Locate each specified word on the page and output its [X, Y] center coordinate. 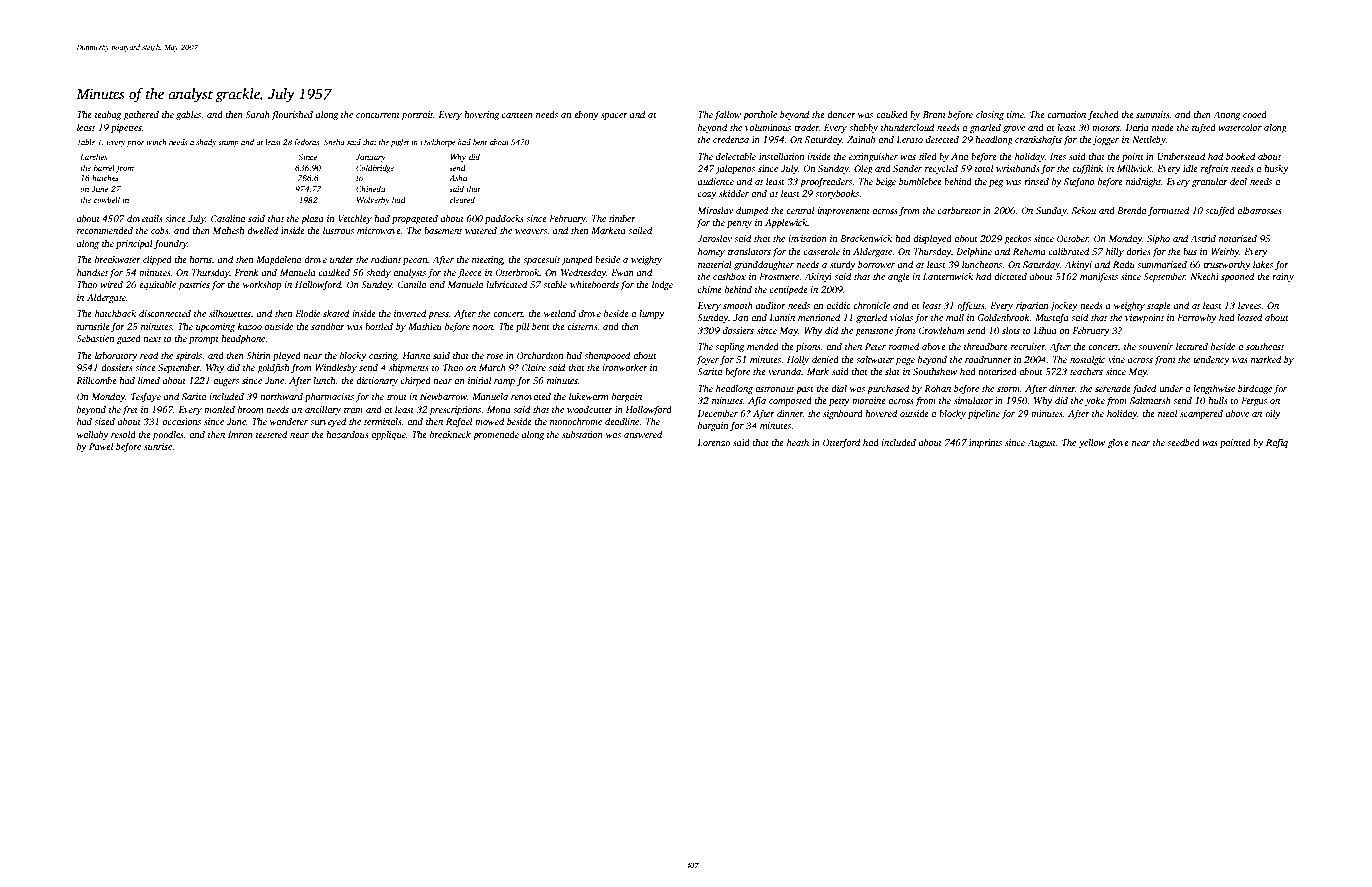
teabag [108, 115]
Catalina [228, 218]
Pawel [101, 446]
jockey [1064, 306]
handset [92, 272]
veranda [785, 371]
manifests [1099, 277]
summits [1152, 114]
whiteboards [594, 284]
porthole [760, 115]
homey [711, 252]
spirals [189, 356]
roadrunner [988, 359]
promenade [496, 435]
